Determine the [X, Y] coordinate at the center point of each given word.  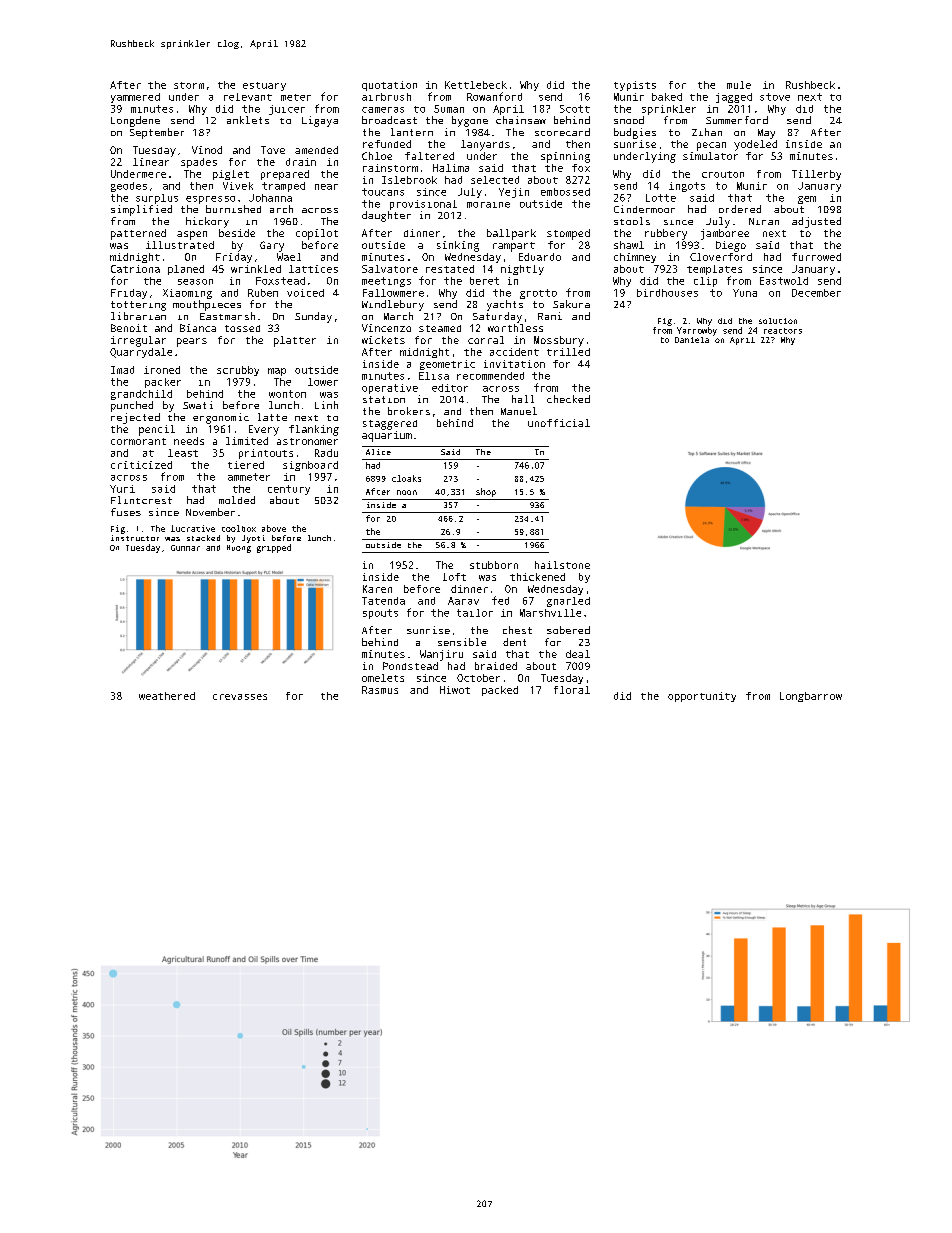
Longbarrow [811, 697]
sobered [568, 630]
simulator [710, 156]
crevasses [240, 697]
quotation [389, 86]
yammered [135, 98]
